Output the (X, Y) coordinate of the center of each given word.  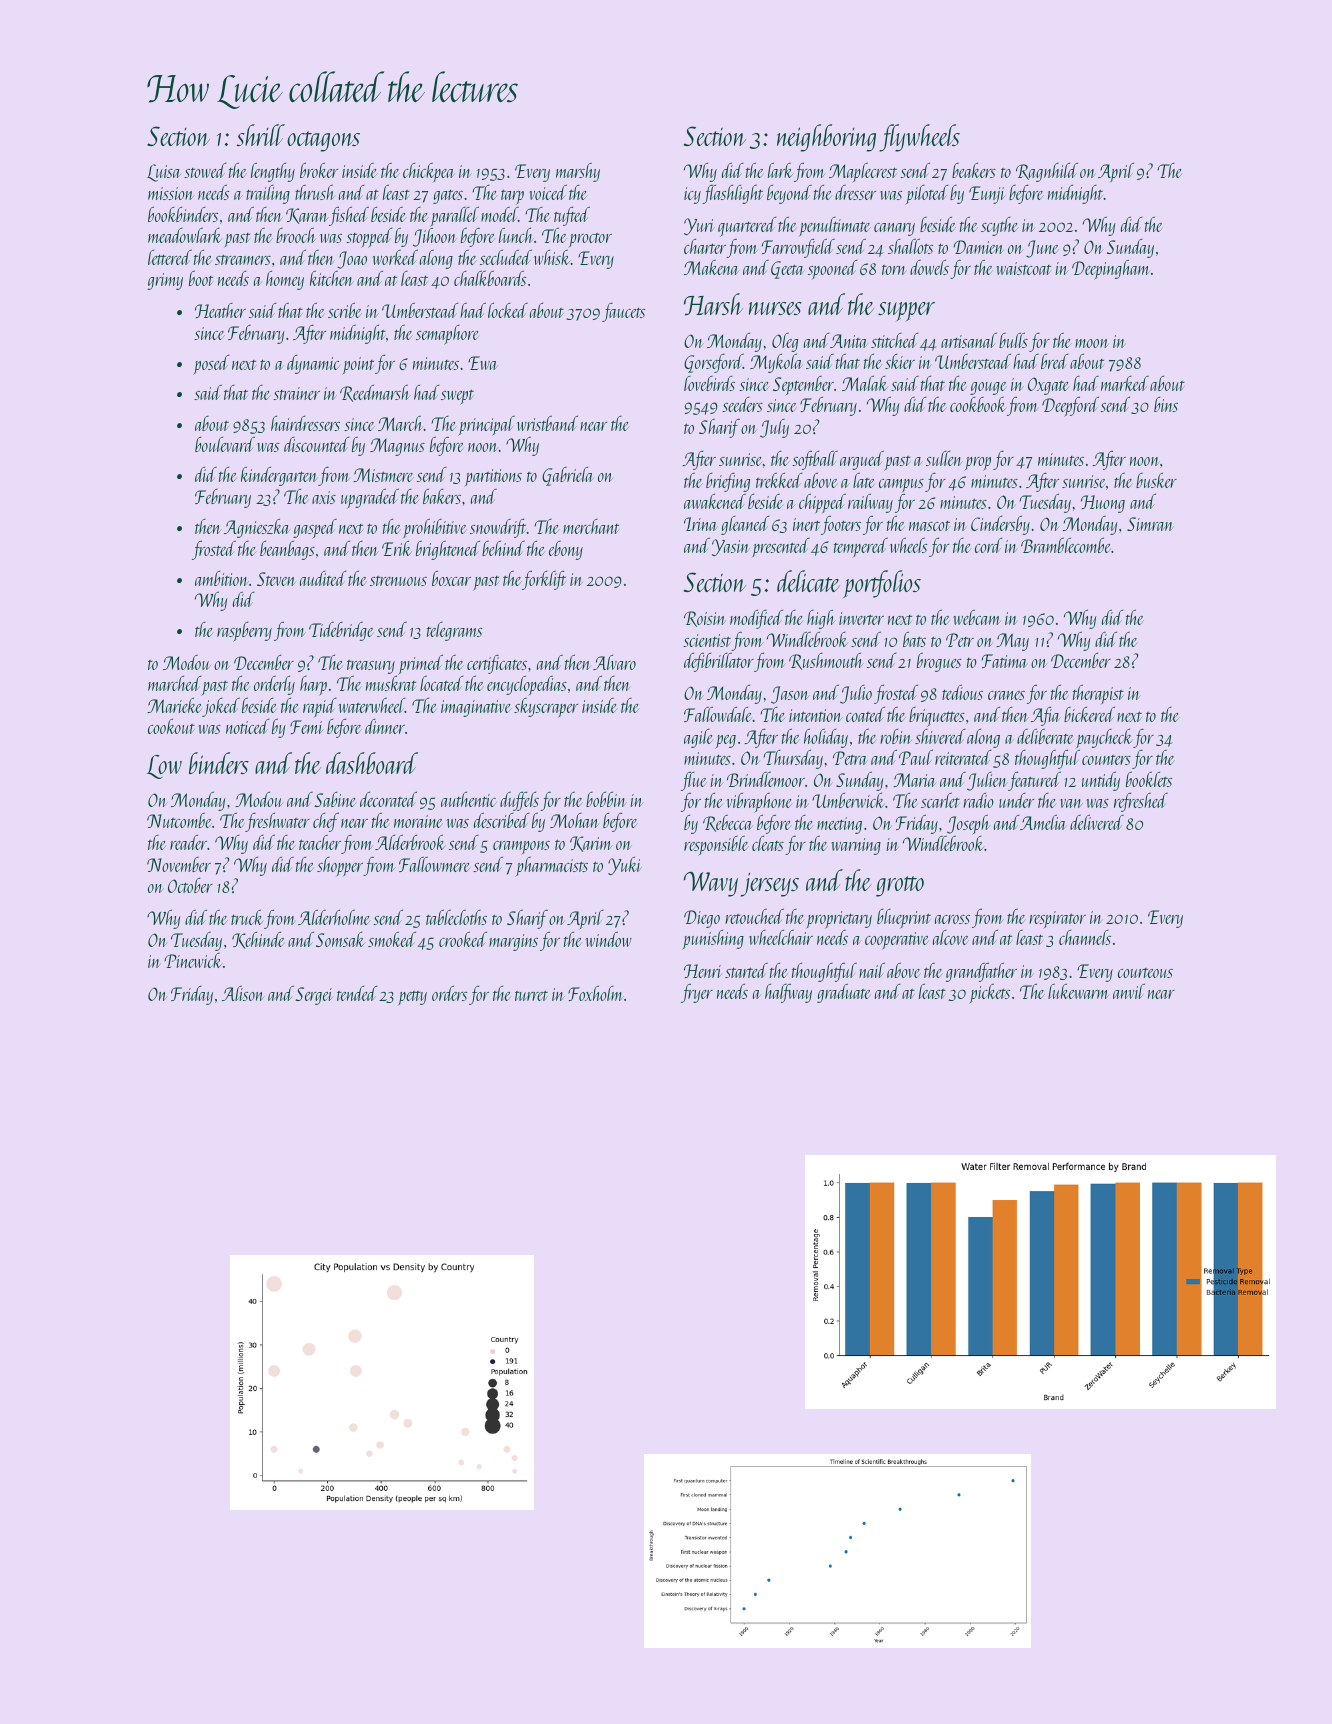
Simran (1150, 524)
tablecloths (456, 917)
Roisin (705, 619)
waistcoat (1023, 268)
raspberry (244, 632)
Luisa (164, 173)
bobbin (606, 799)
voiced (548, 192)
